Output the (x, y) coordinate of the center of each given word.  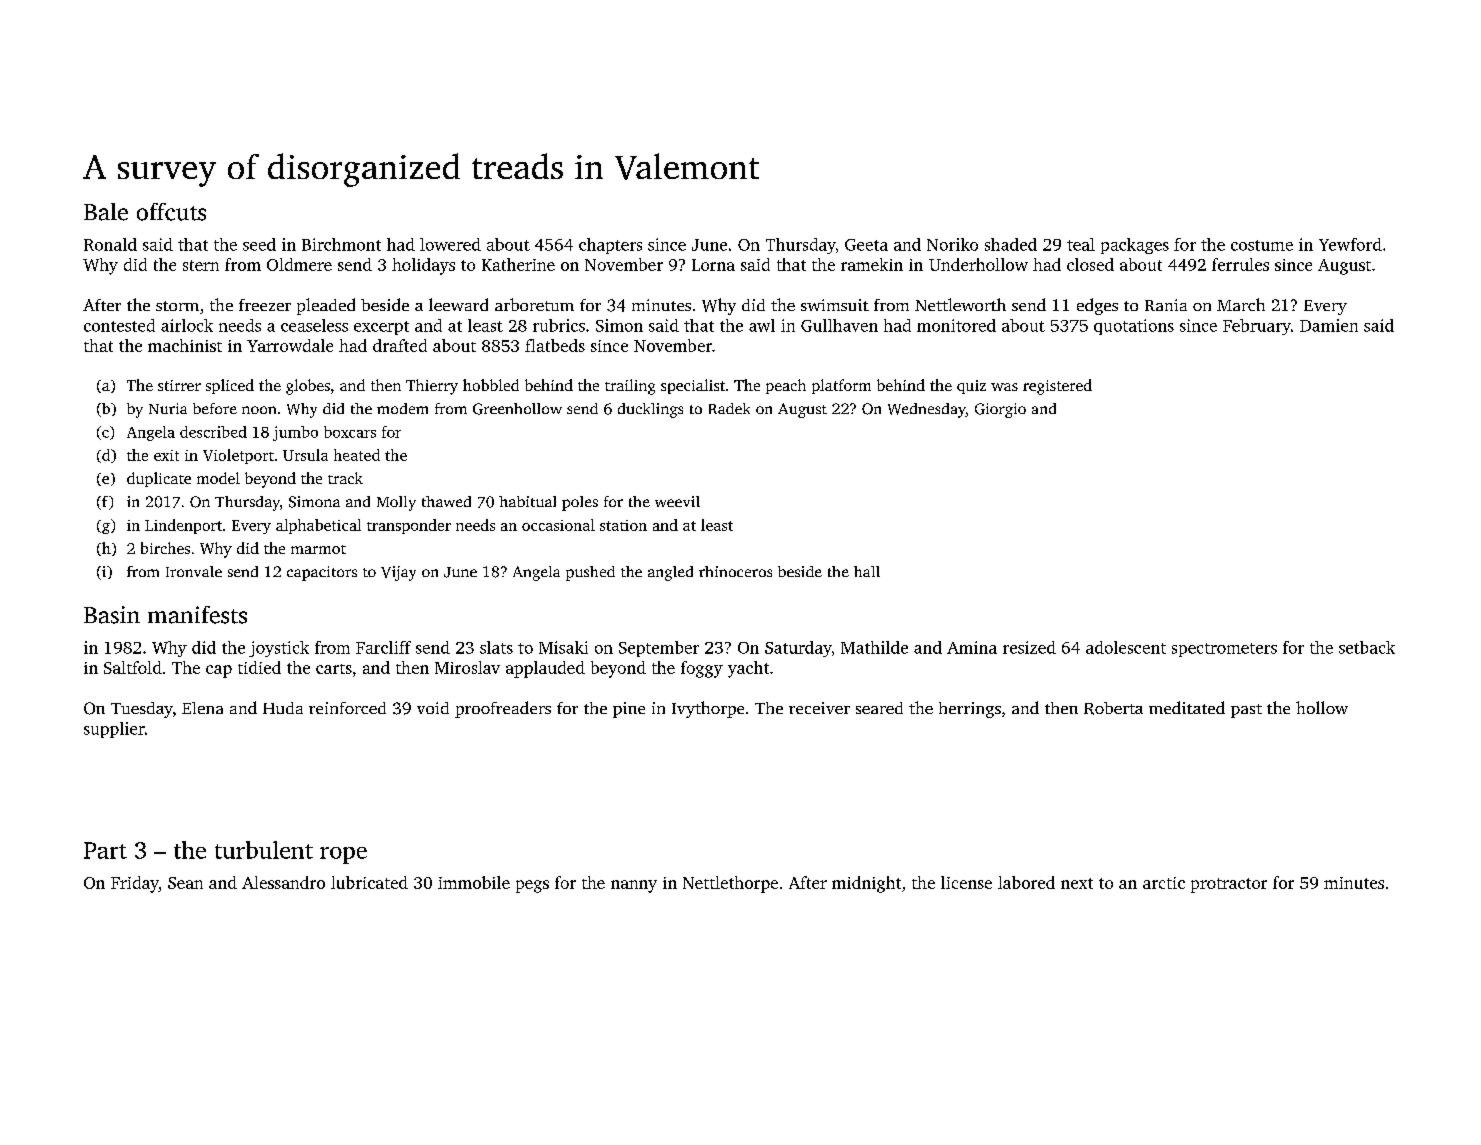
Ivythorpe (708, 709)
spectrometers (1224, 650)
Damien (1329, 325)
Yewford (1350, 244)
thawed (446, 501)
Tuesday (142, 710)
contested (119, 325)
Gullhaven (839, 325)
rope (343, 855)
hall (867, 571)
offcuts (171, 212)
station (623, 525)
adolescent (1126, 647)
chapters (610, 246)
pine (629, 710)
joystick (279, 649)
